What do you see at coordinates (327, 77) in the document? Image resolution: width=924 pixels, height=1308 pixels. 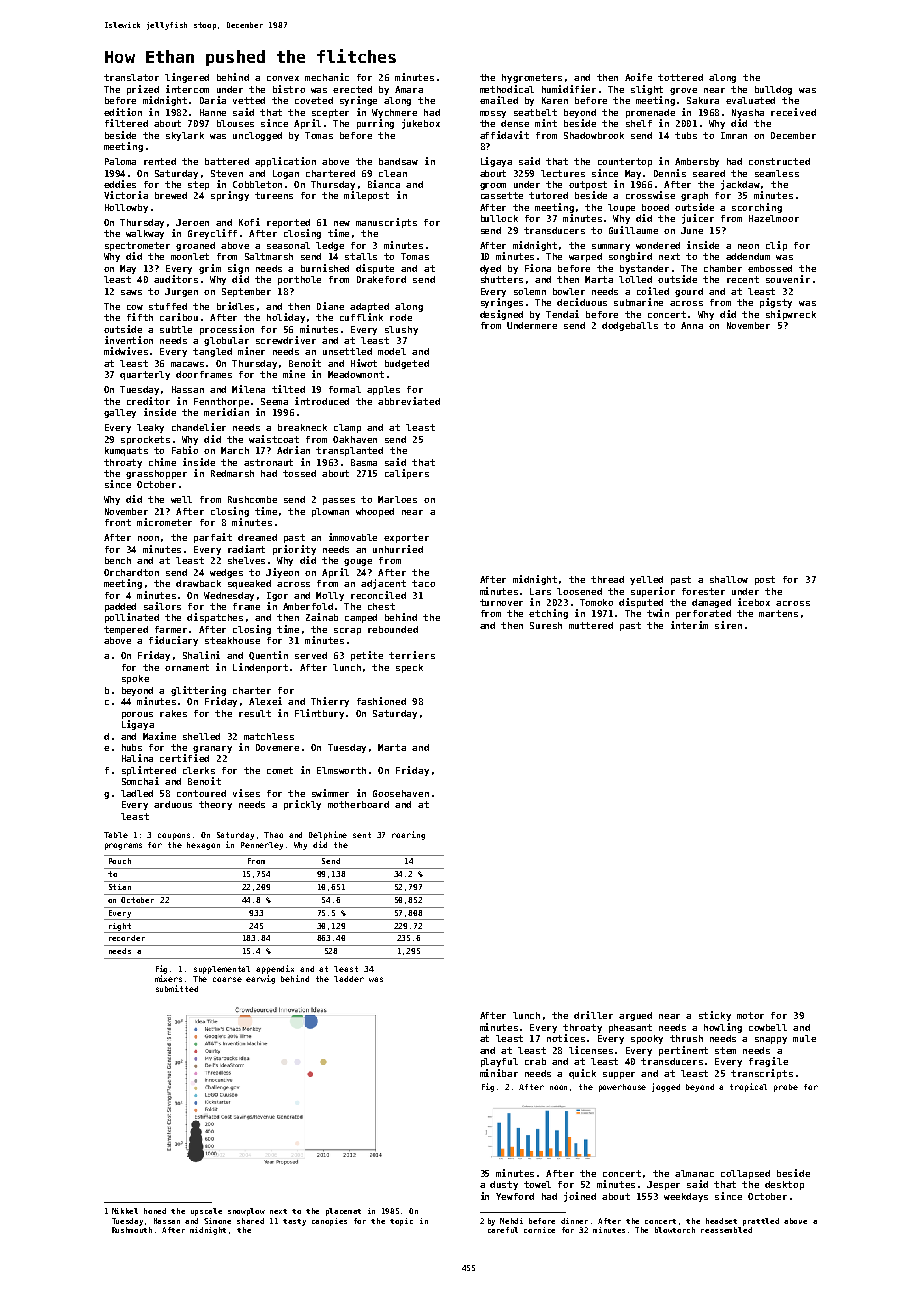 I see `mechanic` at bounding box center [327, 77].
